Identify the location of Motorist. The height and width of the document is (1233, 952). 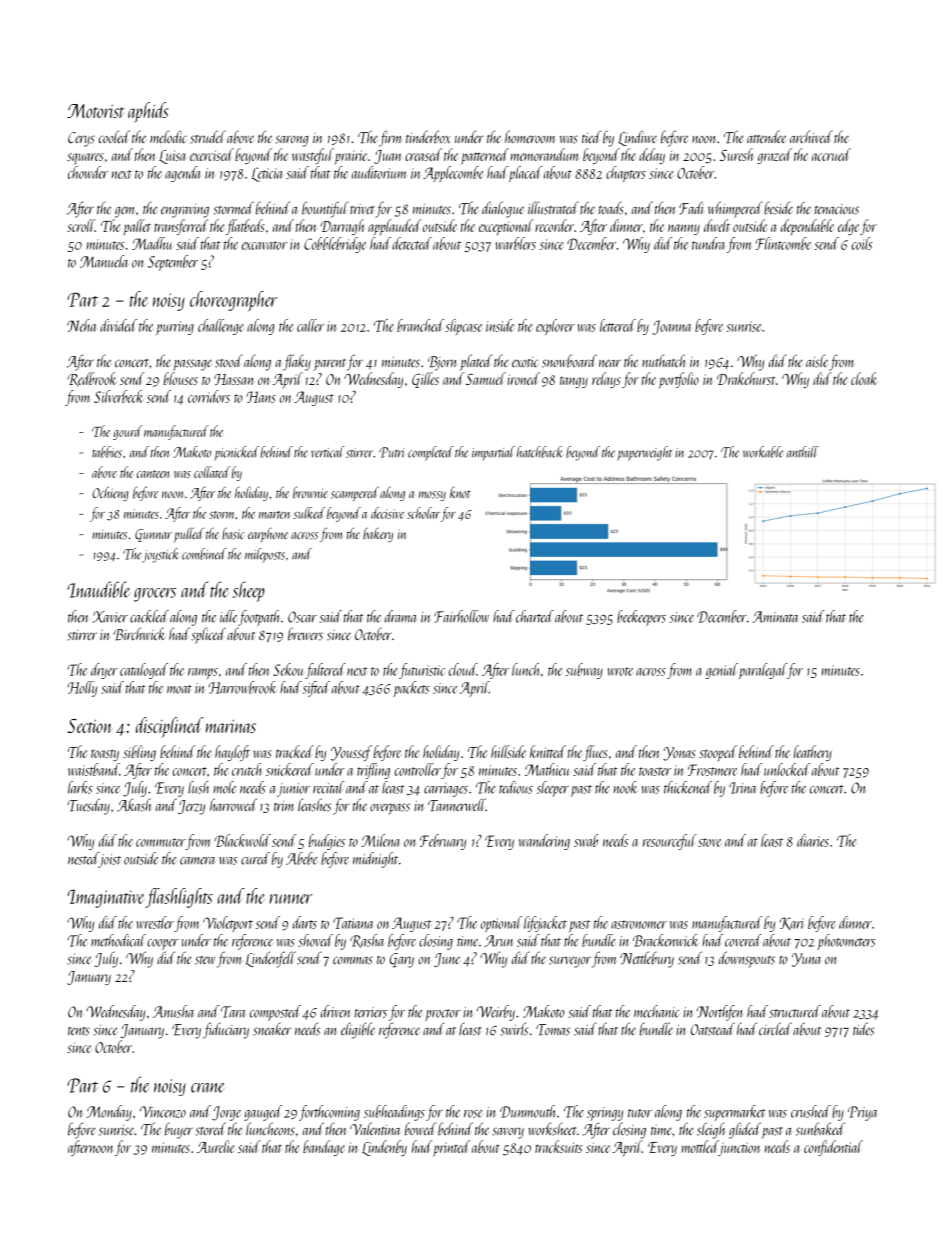
(95, 111).
